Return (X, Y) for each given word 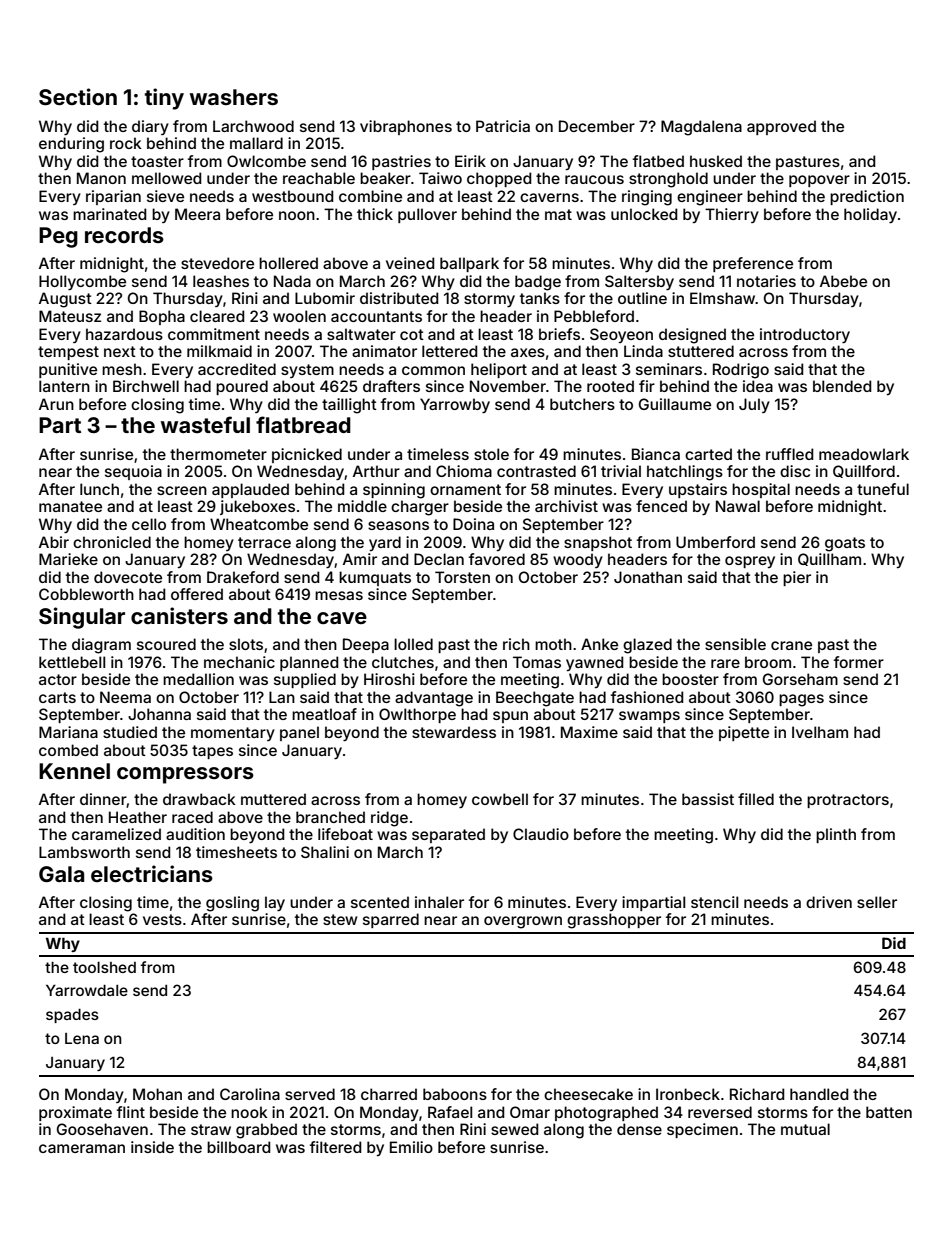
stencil (714, 902)
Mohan (157, 1094)
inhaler (439, 902)
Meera (197, 214)
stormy (489, 300)
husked (716, 161)
